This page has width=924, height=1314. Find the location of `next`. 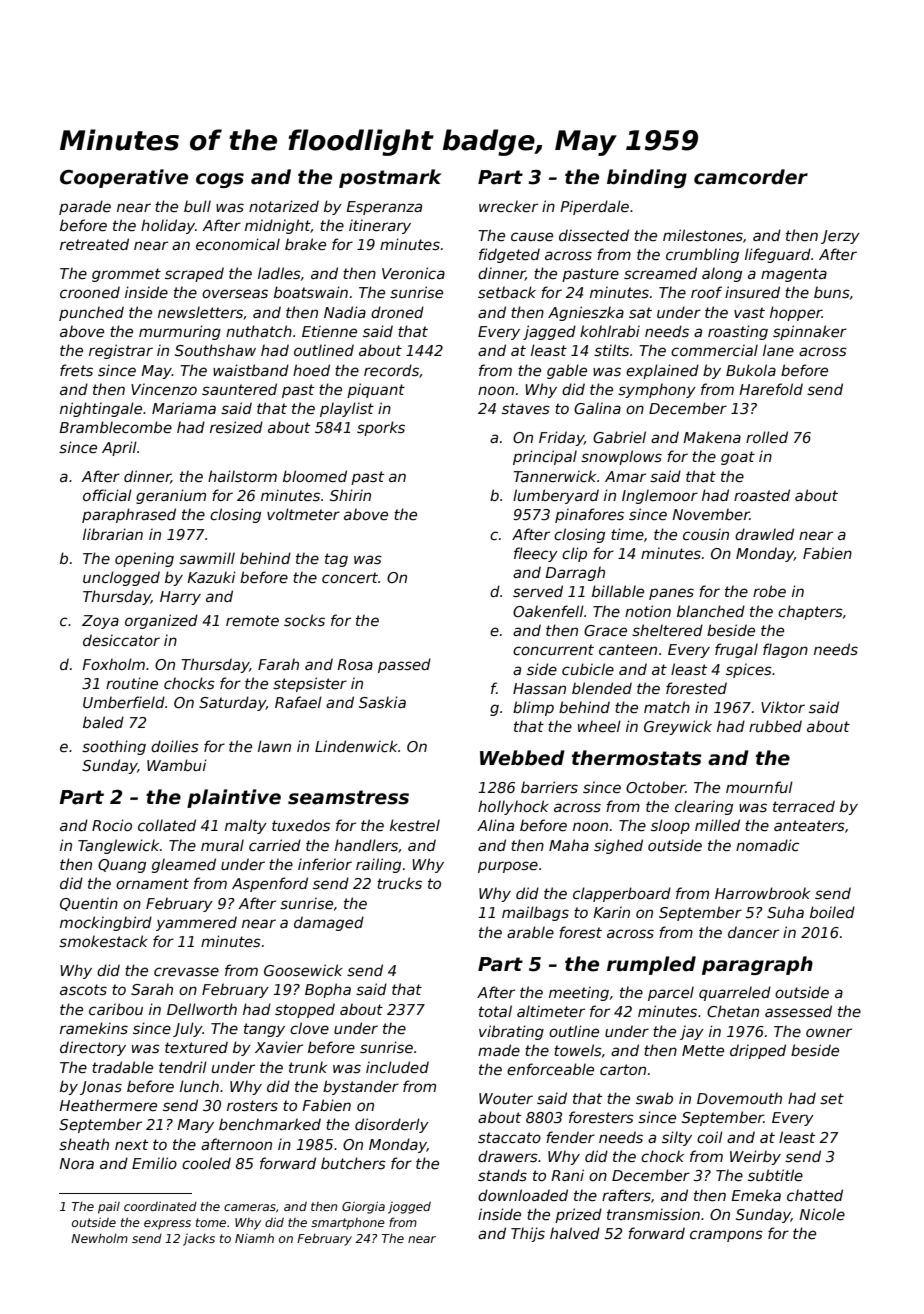

next is located at coordinates (131, 1144).
